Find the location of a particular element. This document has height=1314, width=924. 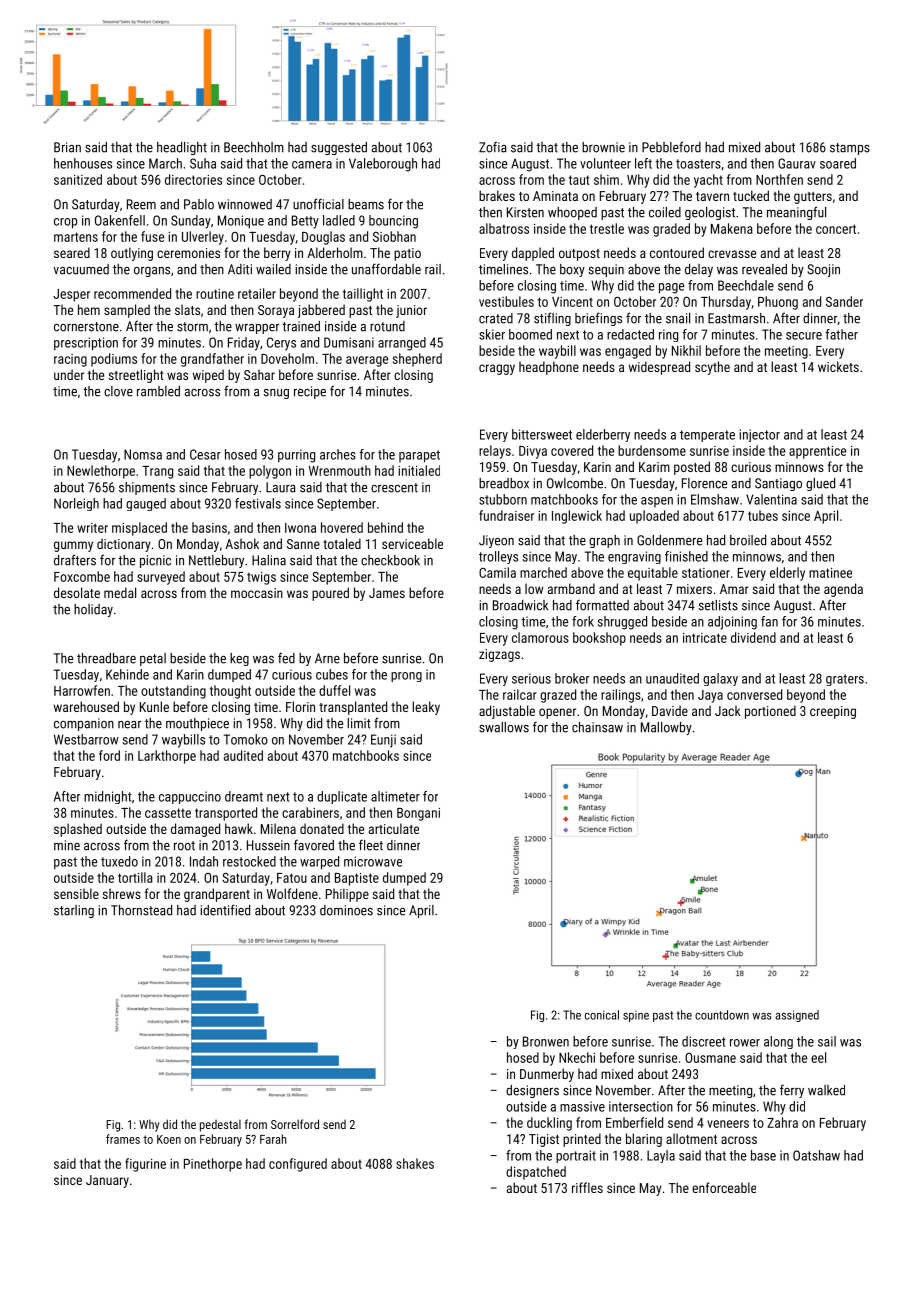

dominoes is located at coordinates (346, 910).
